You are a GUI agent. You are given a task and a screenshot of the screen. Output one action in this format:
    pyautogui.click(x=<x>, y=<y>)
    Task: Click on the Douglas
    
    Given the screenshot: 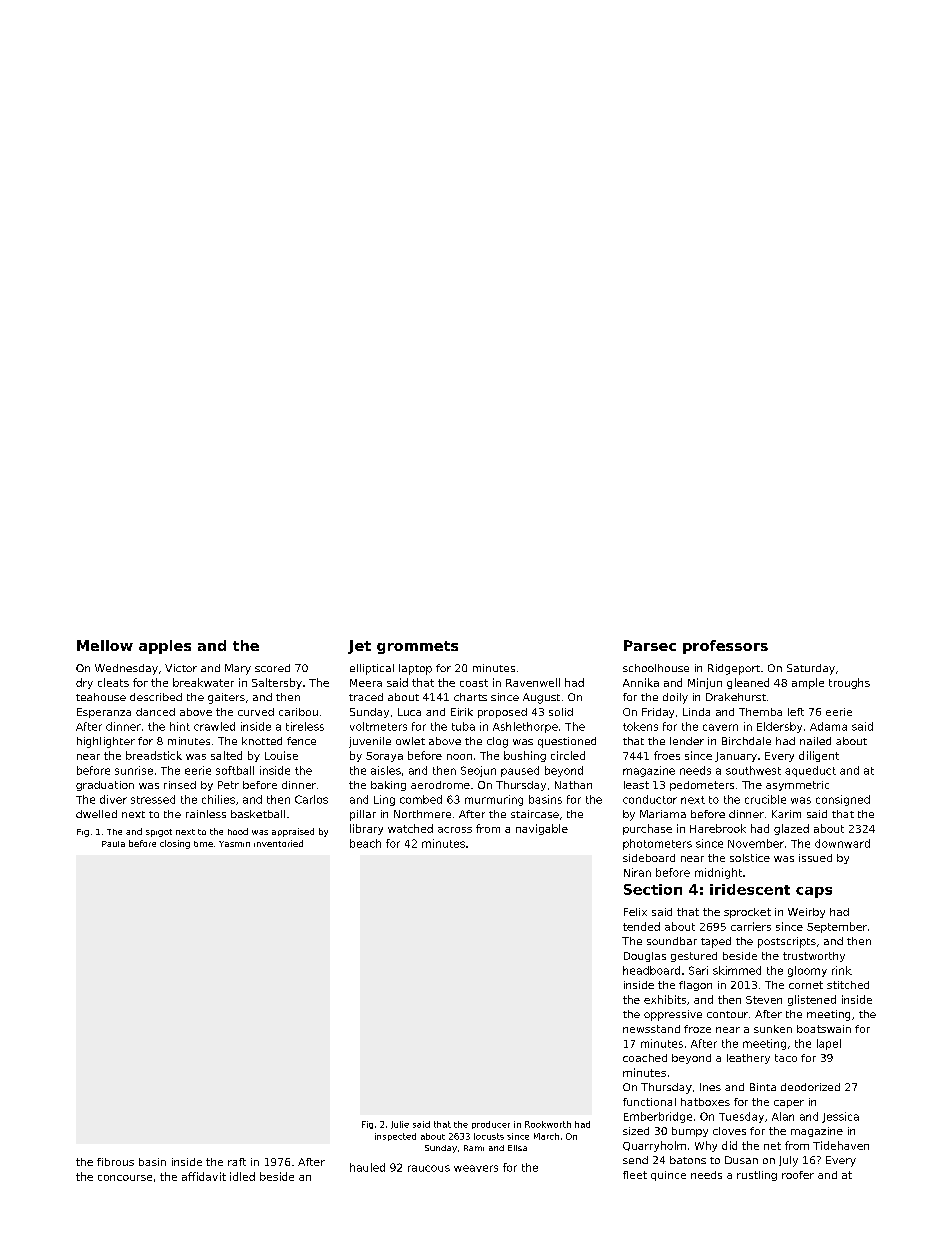 What is the action you would take?
    pyautogui.click(x=645, y=957)
